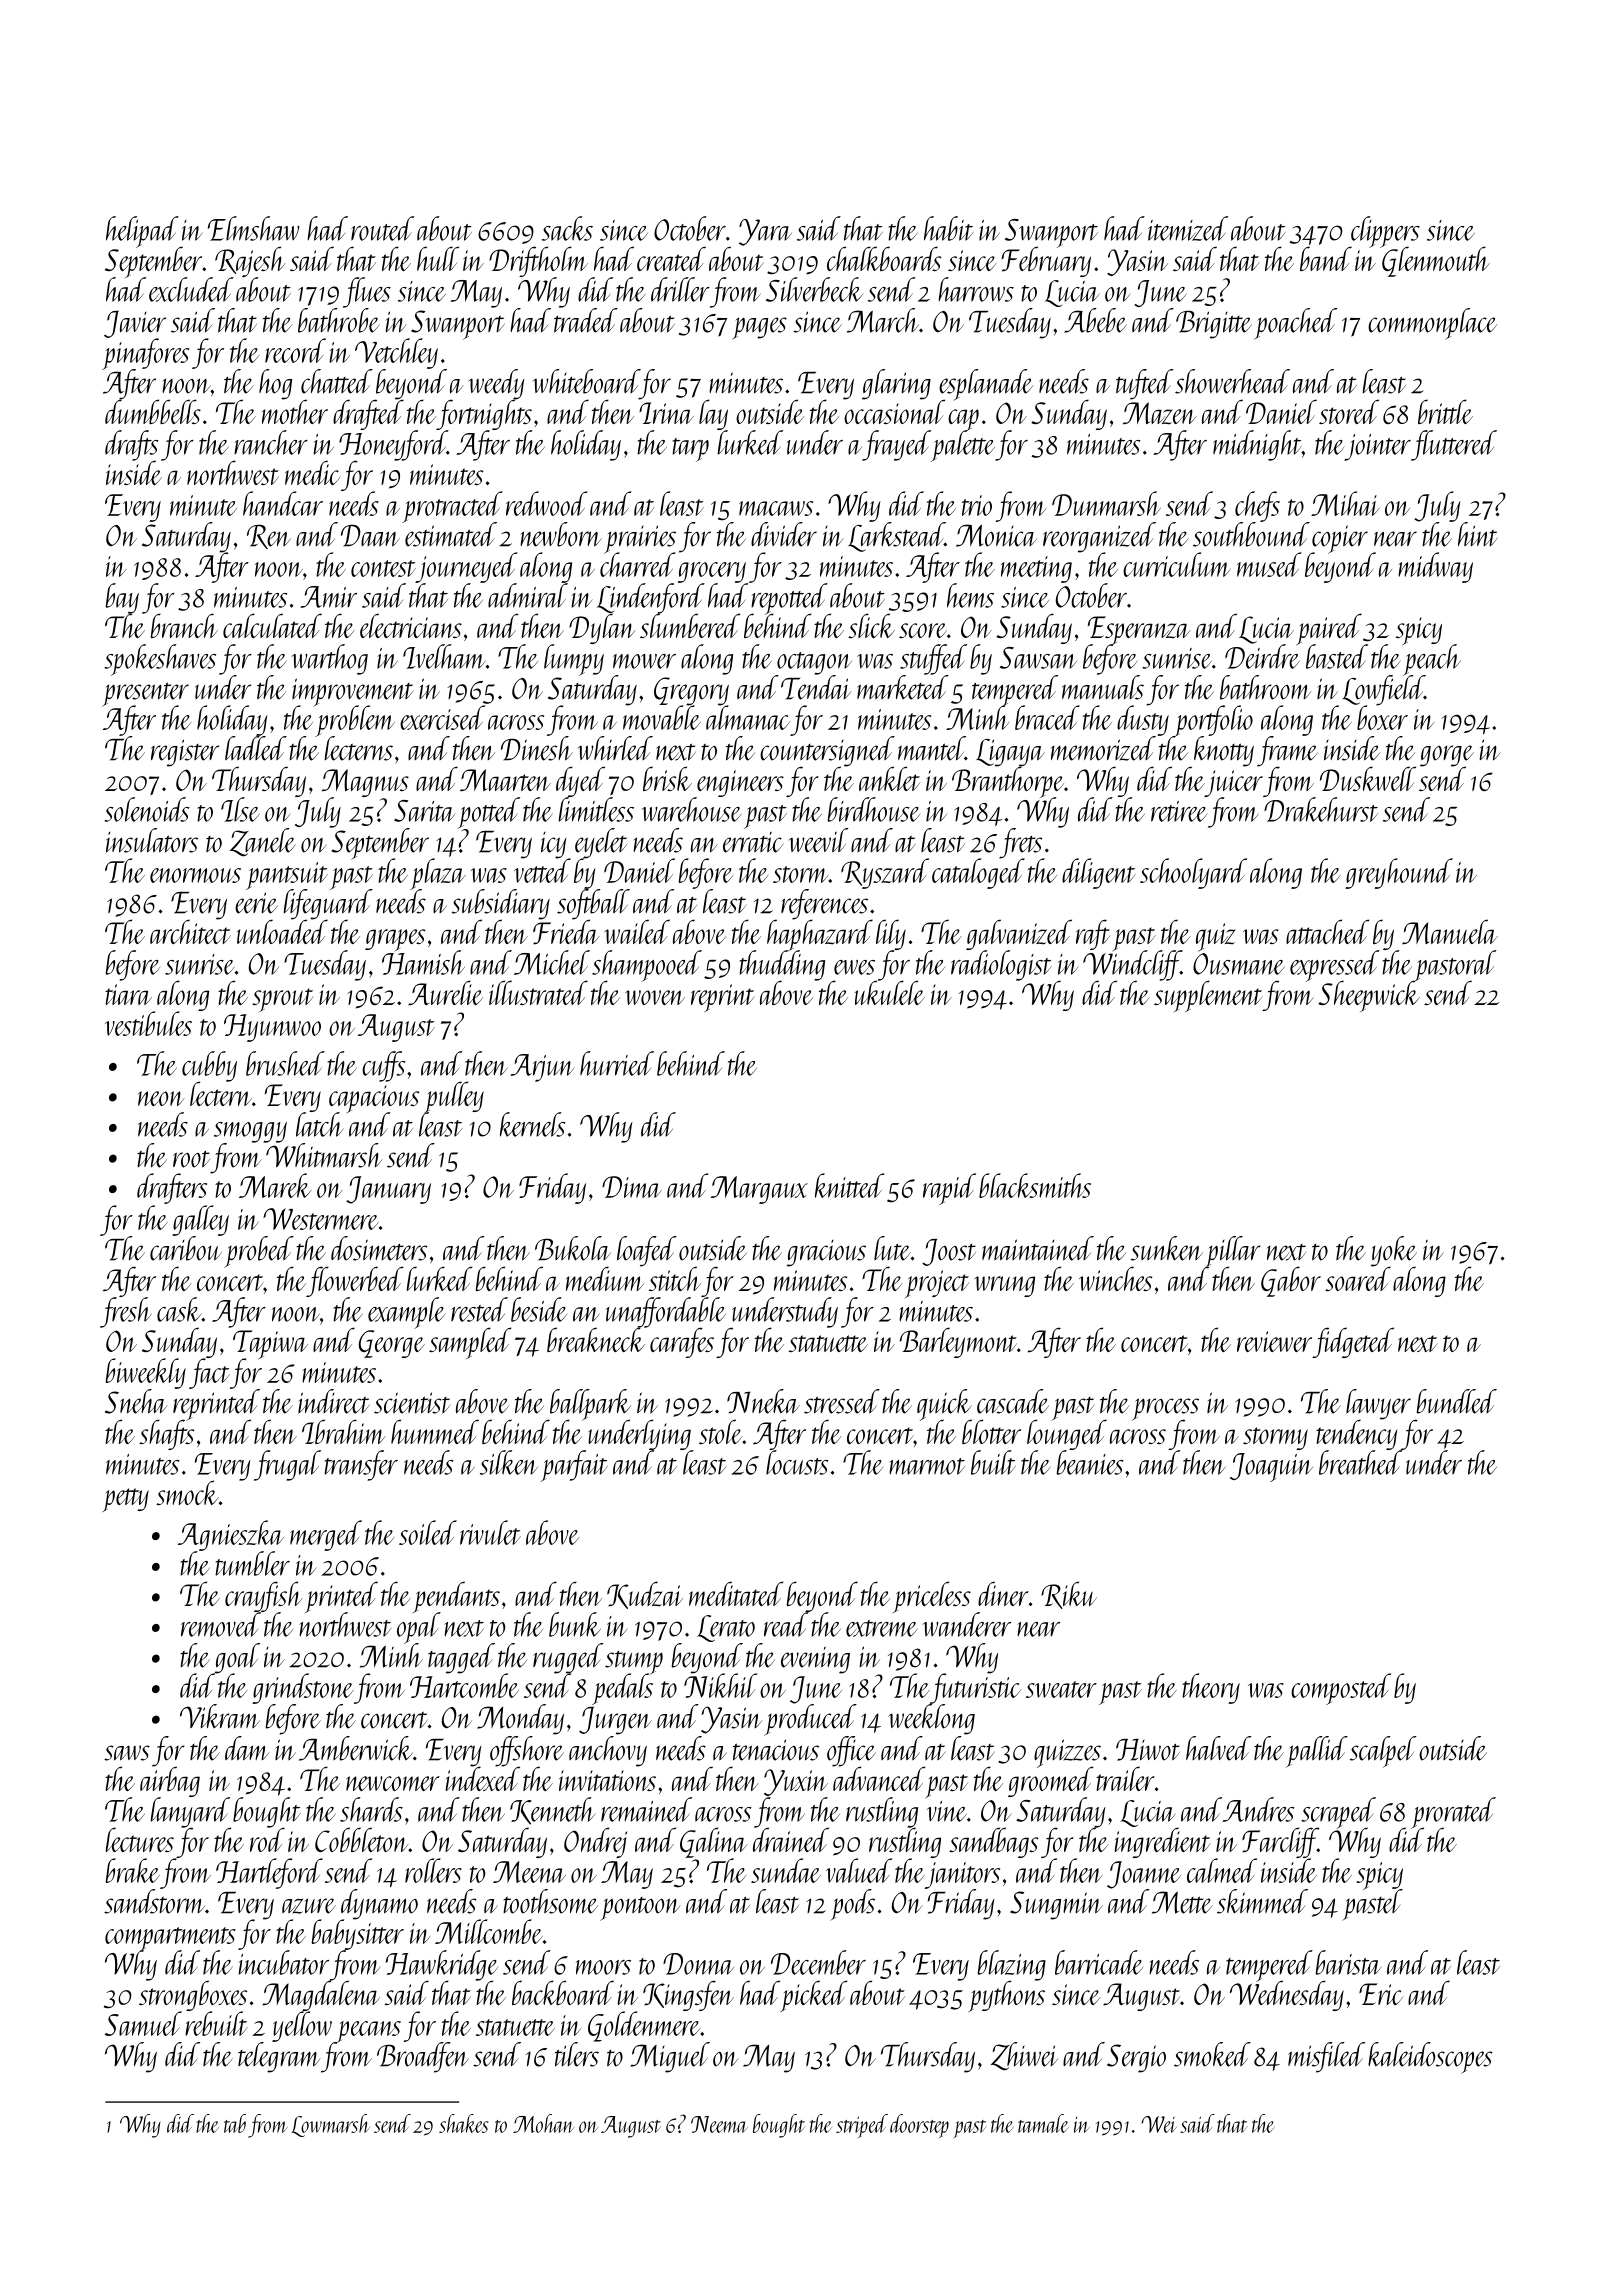 This page has height=2292, width=1620. What do you see at coordinates (505, 780) in the page?
I see `Maarten` at bounding box center [505, 780].
